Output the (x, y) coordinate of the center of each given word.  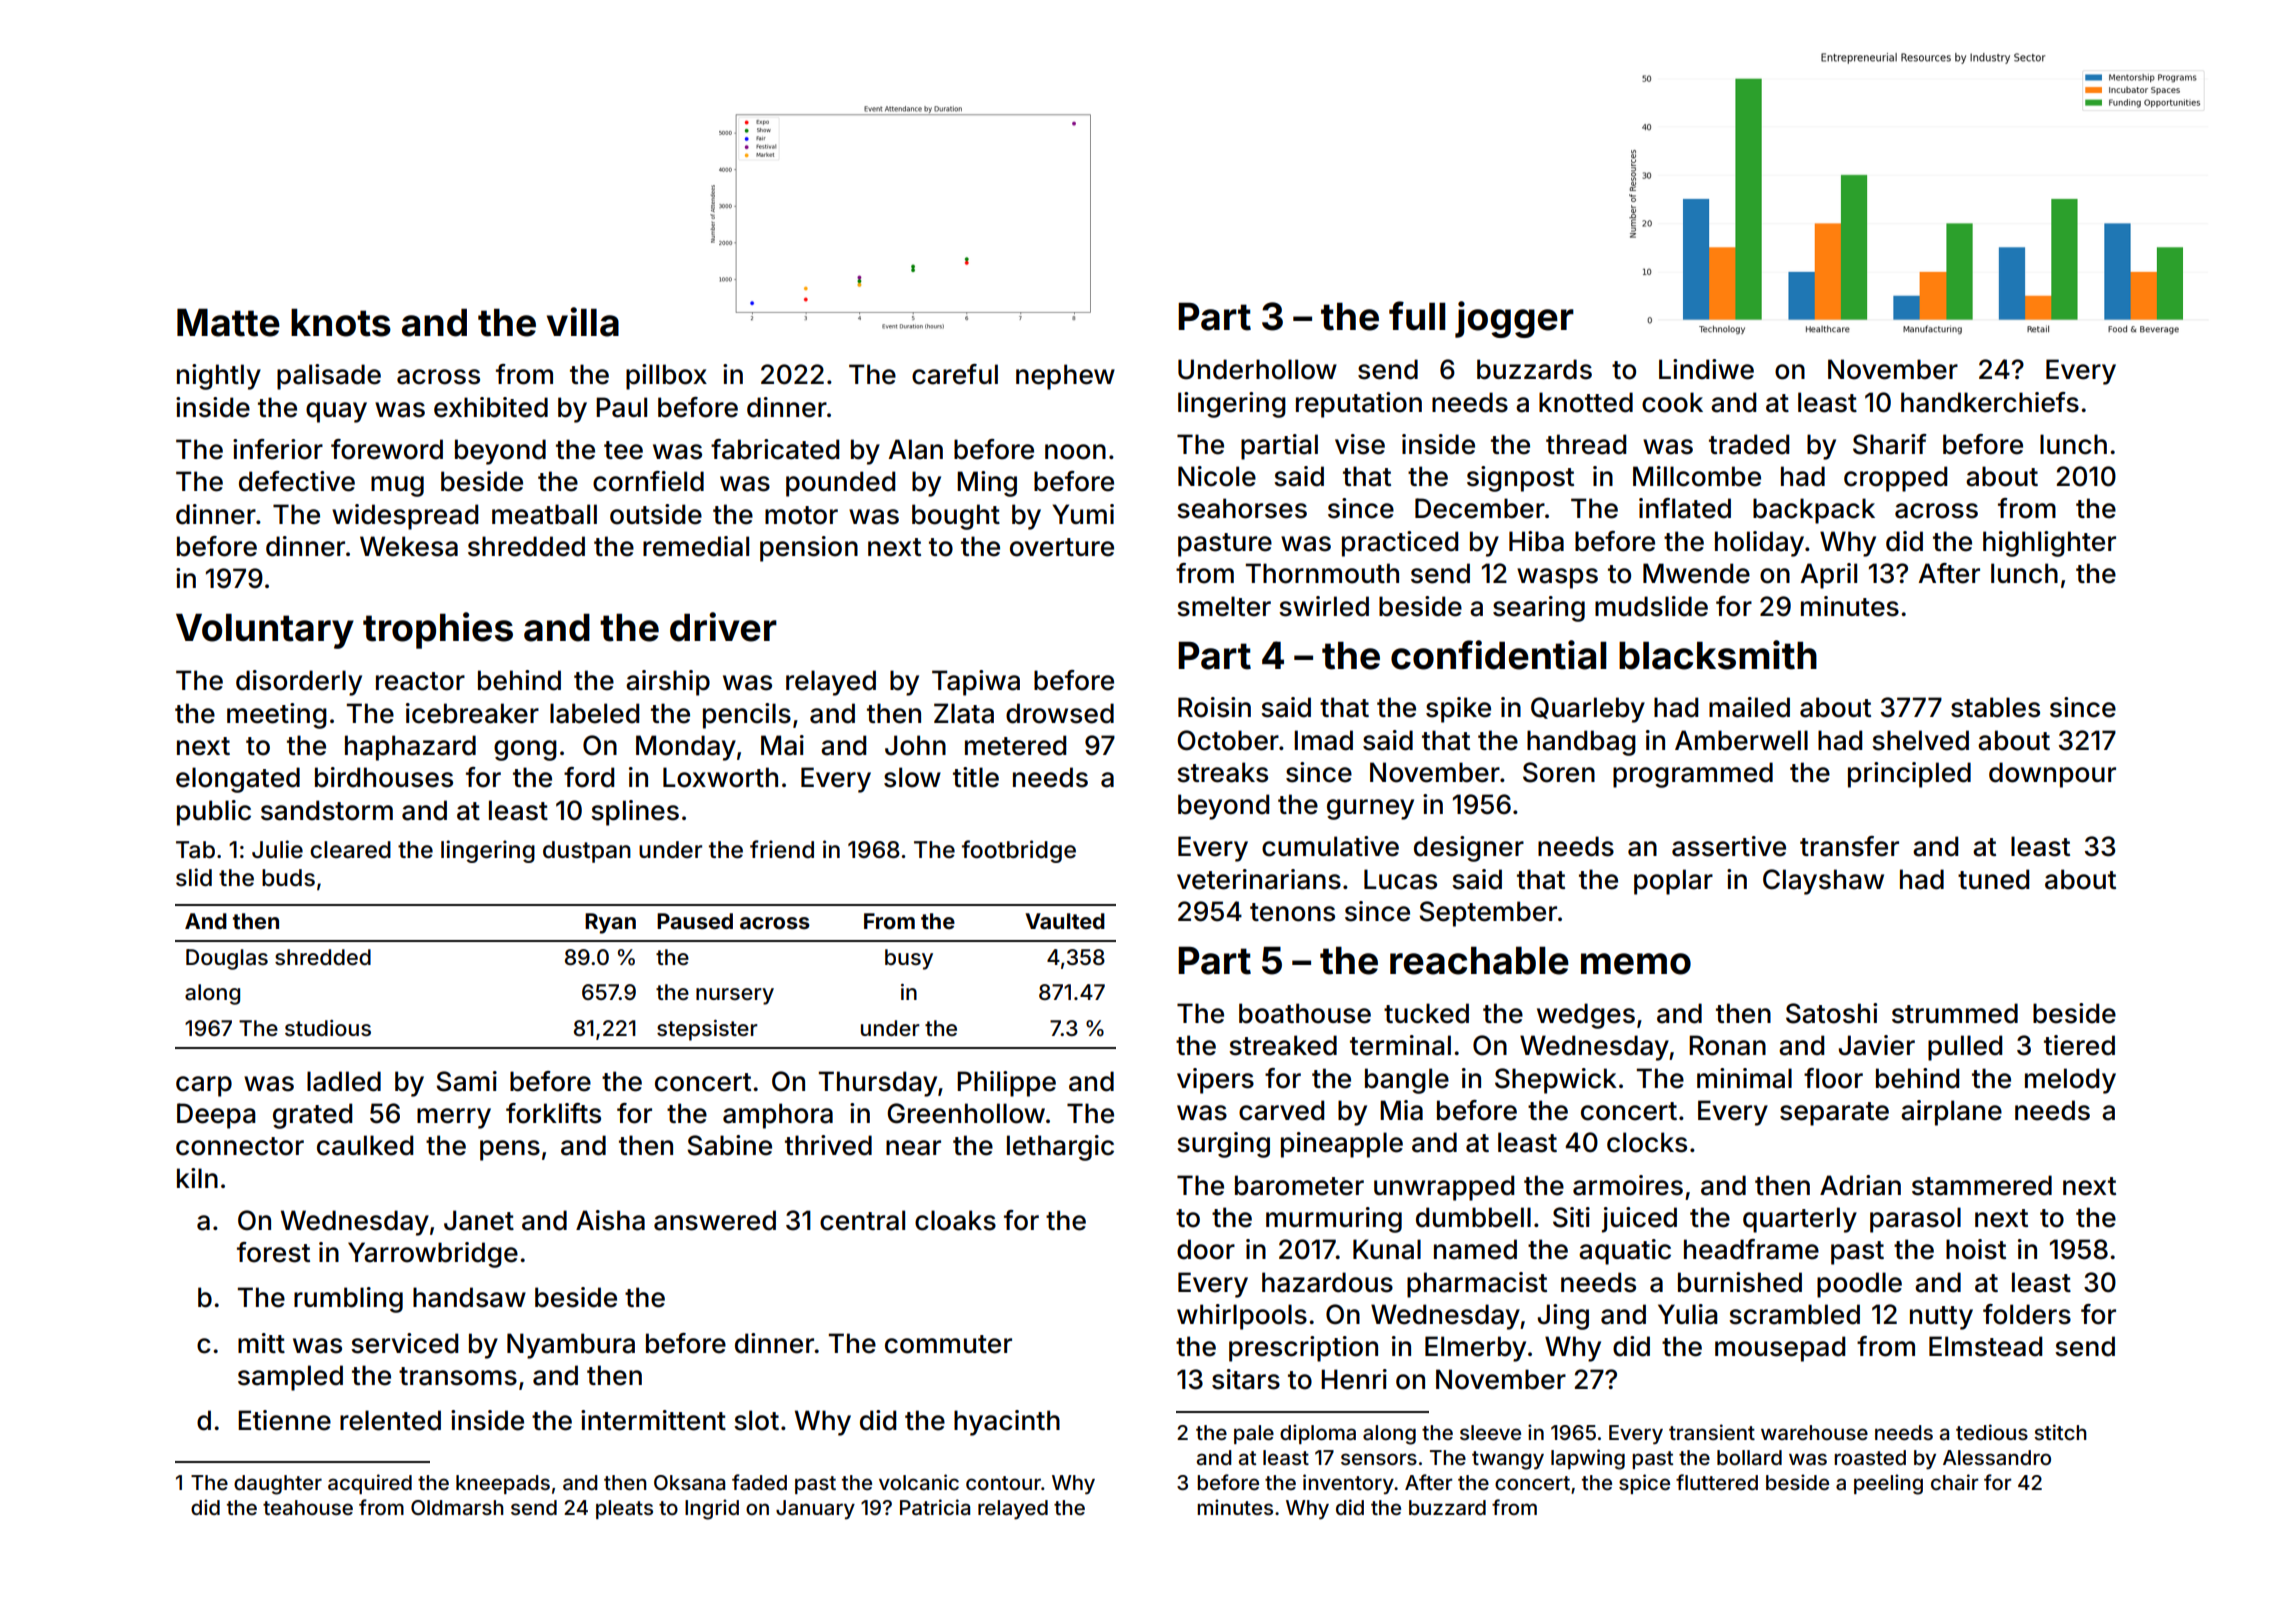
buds (288, 878)
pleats (624, 1509)
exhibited (491, 407)
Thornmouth (1322, 573)
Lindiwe (1706, 369)
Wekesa (409, 546)
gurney (1370, 809)
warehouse (1814, 1432)
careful (955, 374)
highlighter (2049, 544)
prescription (1303, 1349)
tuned (1993, 879)
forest (273, 1252)
